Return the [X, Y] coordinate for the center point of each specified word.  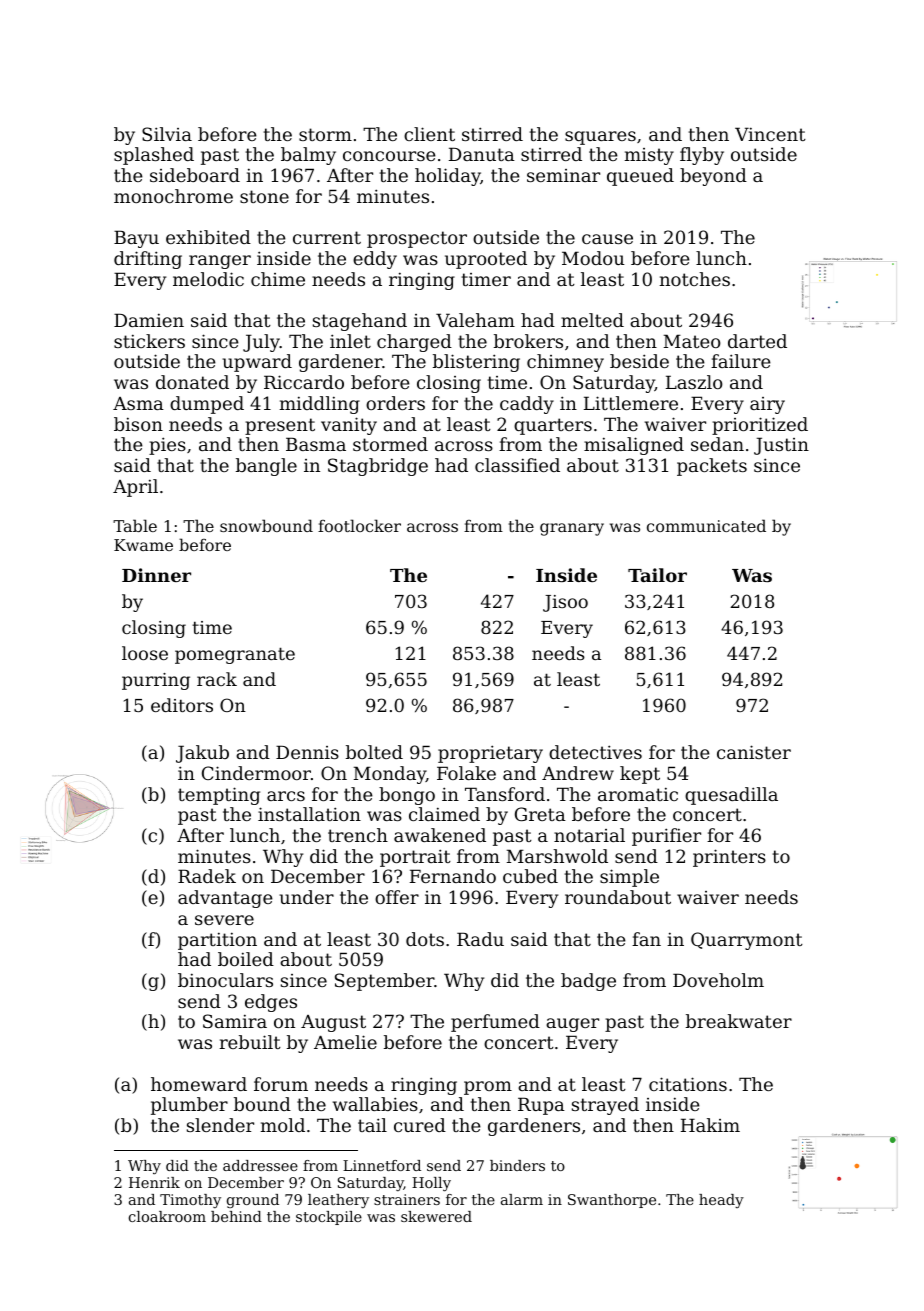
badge [588, 982]
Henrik [154, 1182]
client [429, 134]
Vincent [770, 134]
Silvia [167, 134]
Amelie [345, 1042]
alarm [522, 1199]
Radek [207, 876]
